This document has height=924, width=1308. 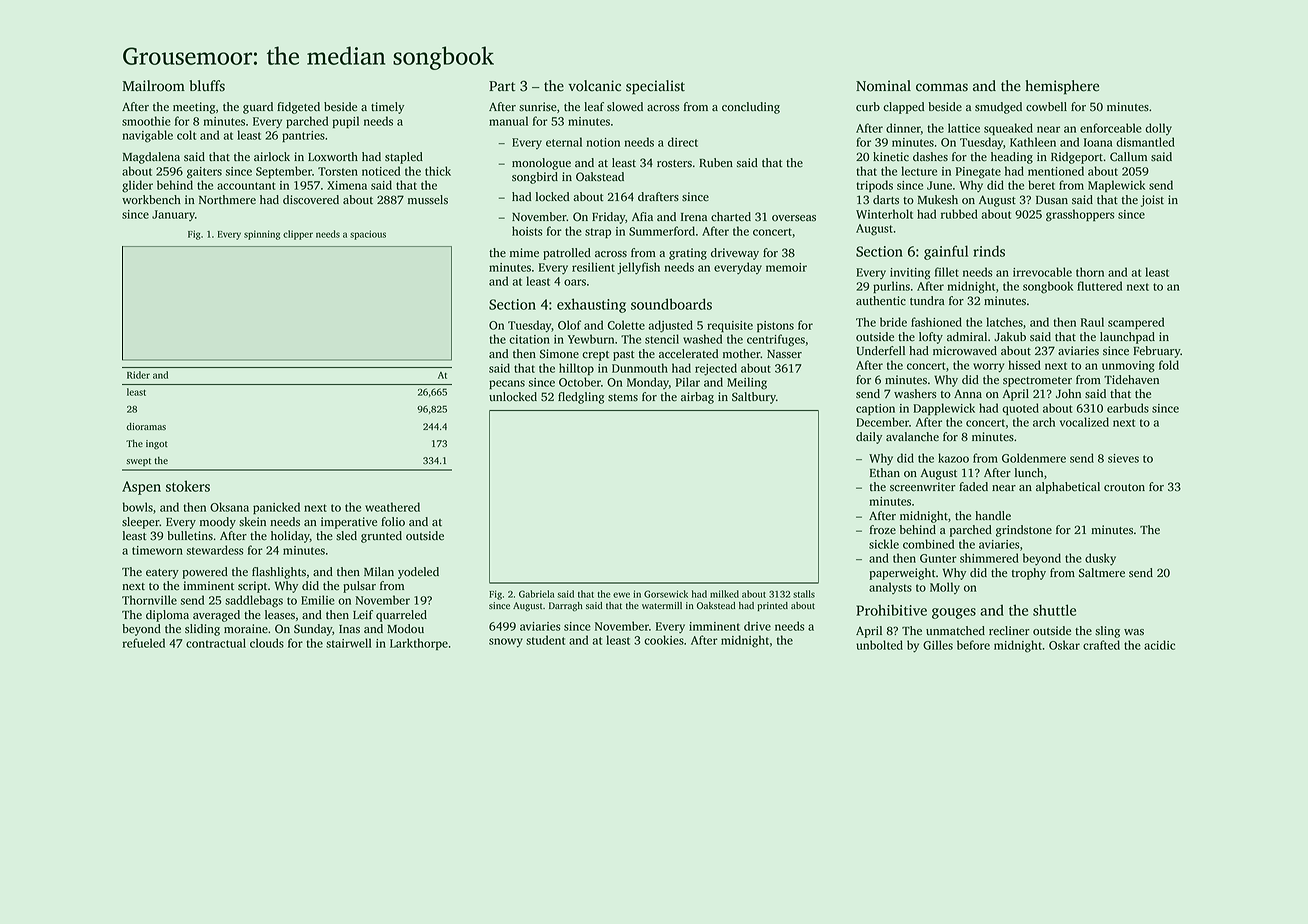 I want to click on pistons, so click(x=775, y=326).
